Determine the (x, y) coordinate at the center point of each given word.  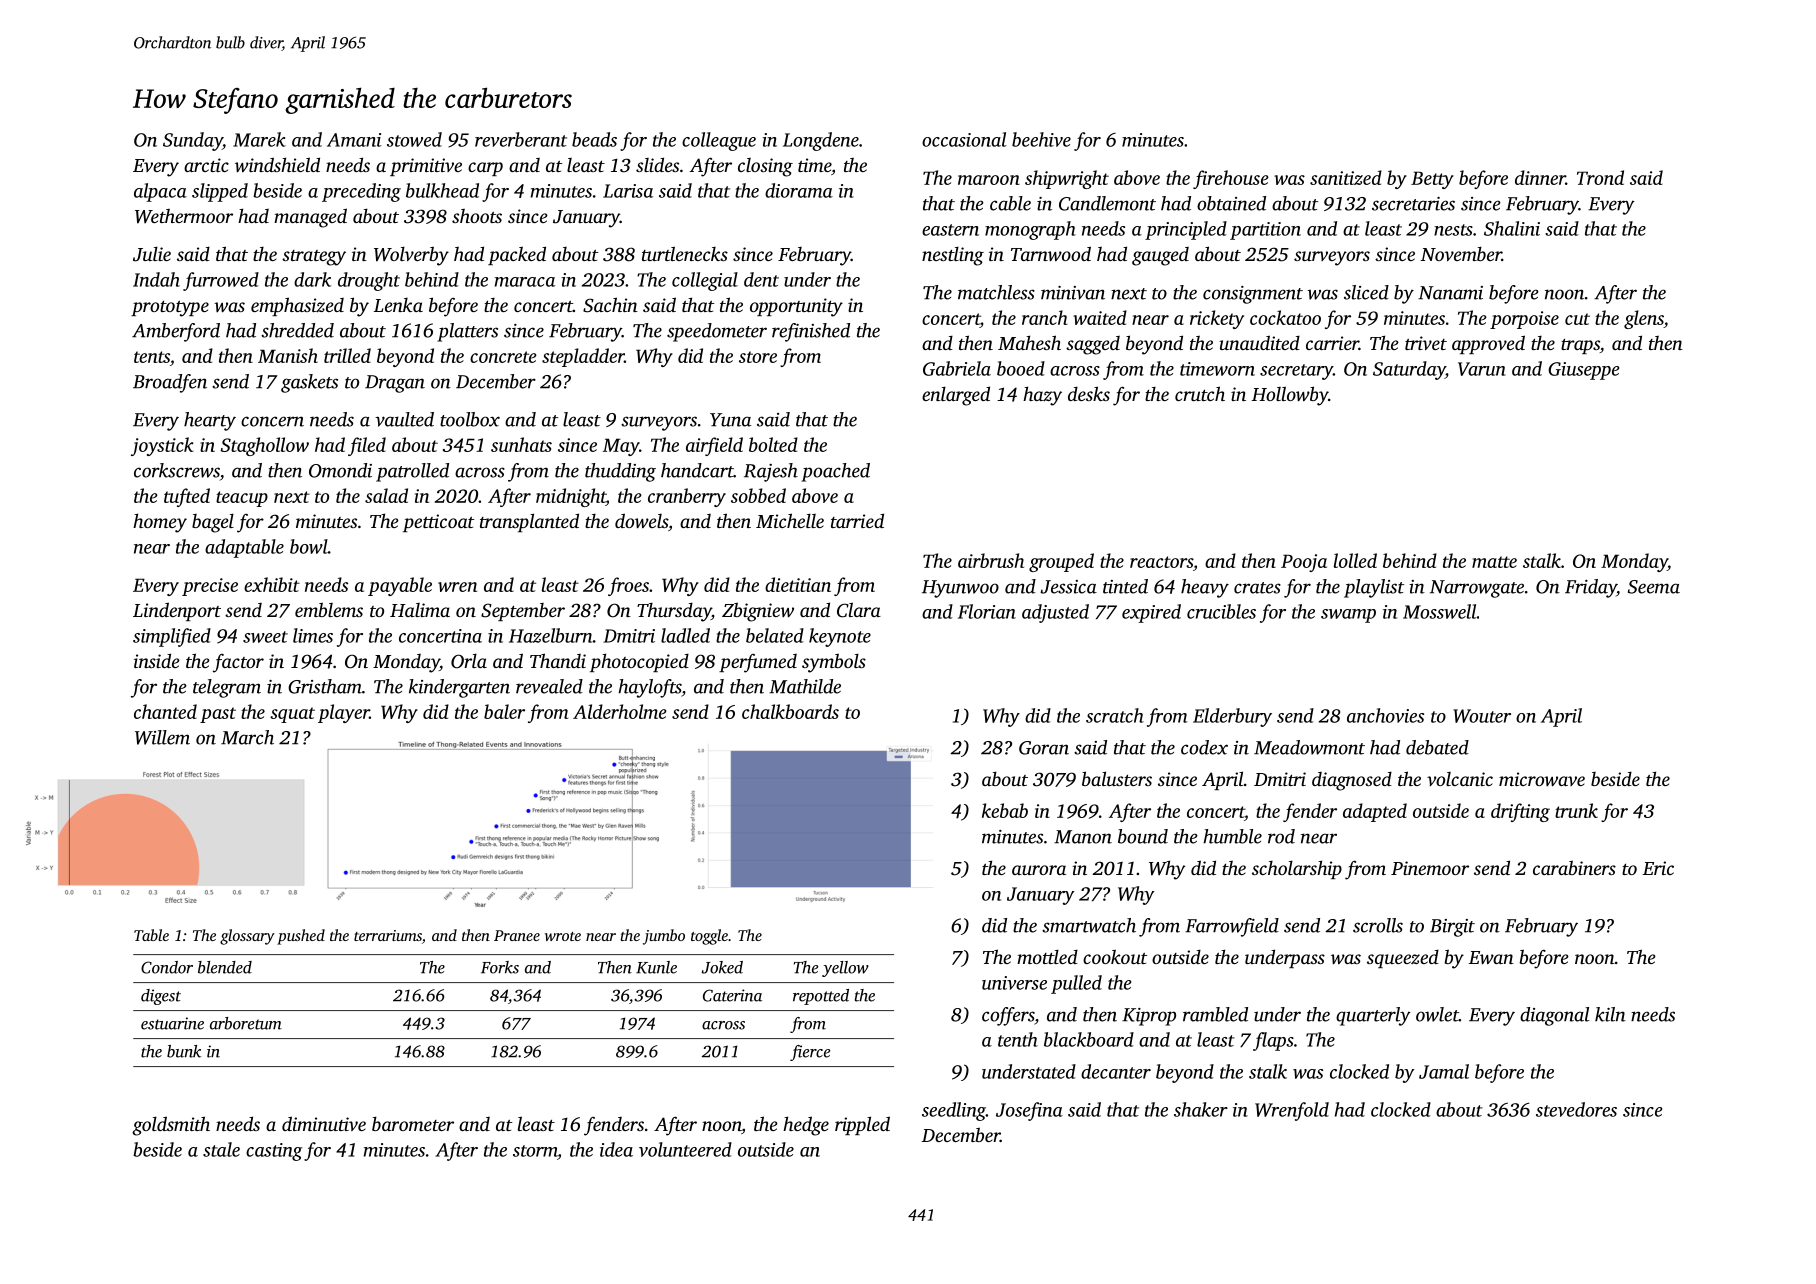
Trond (1600, 177)
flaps (1273, 1041)
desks (1089, 393)
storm (535, 1151)
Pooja (1304, 563)
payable (400, 586)
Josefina (1029, 1111)
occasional (964, 139)
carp (485, 169)
